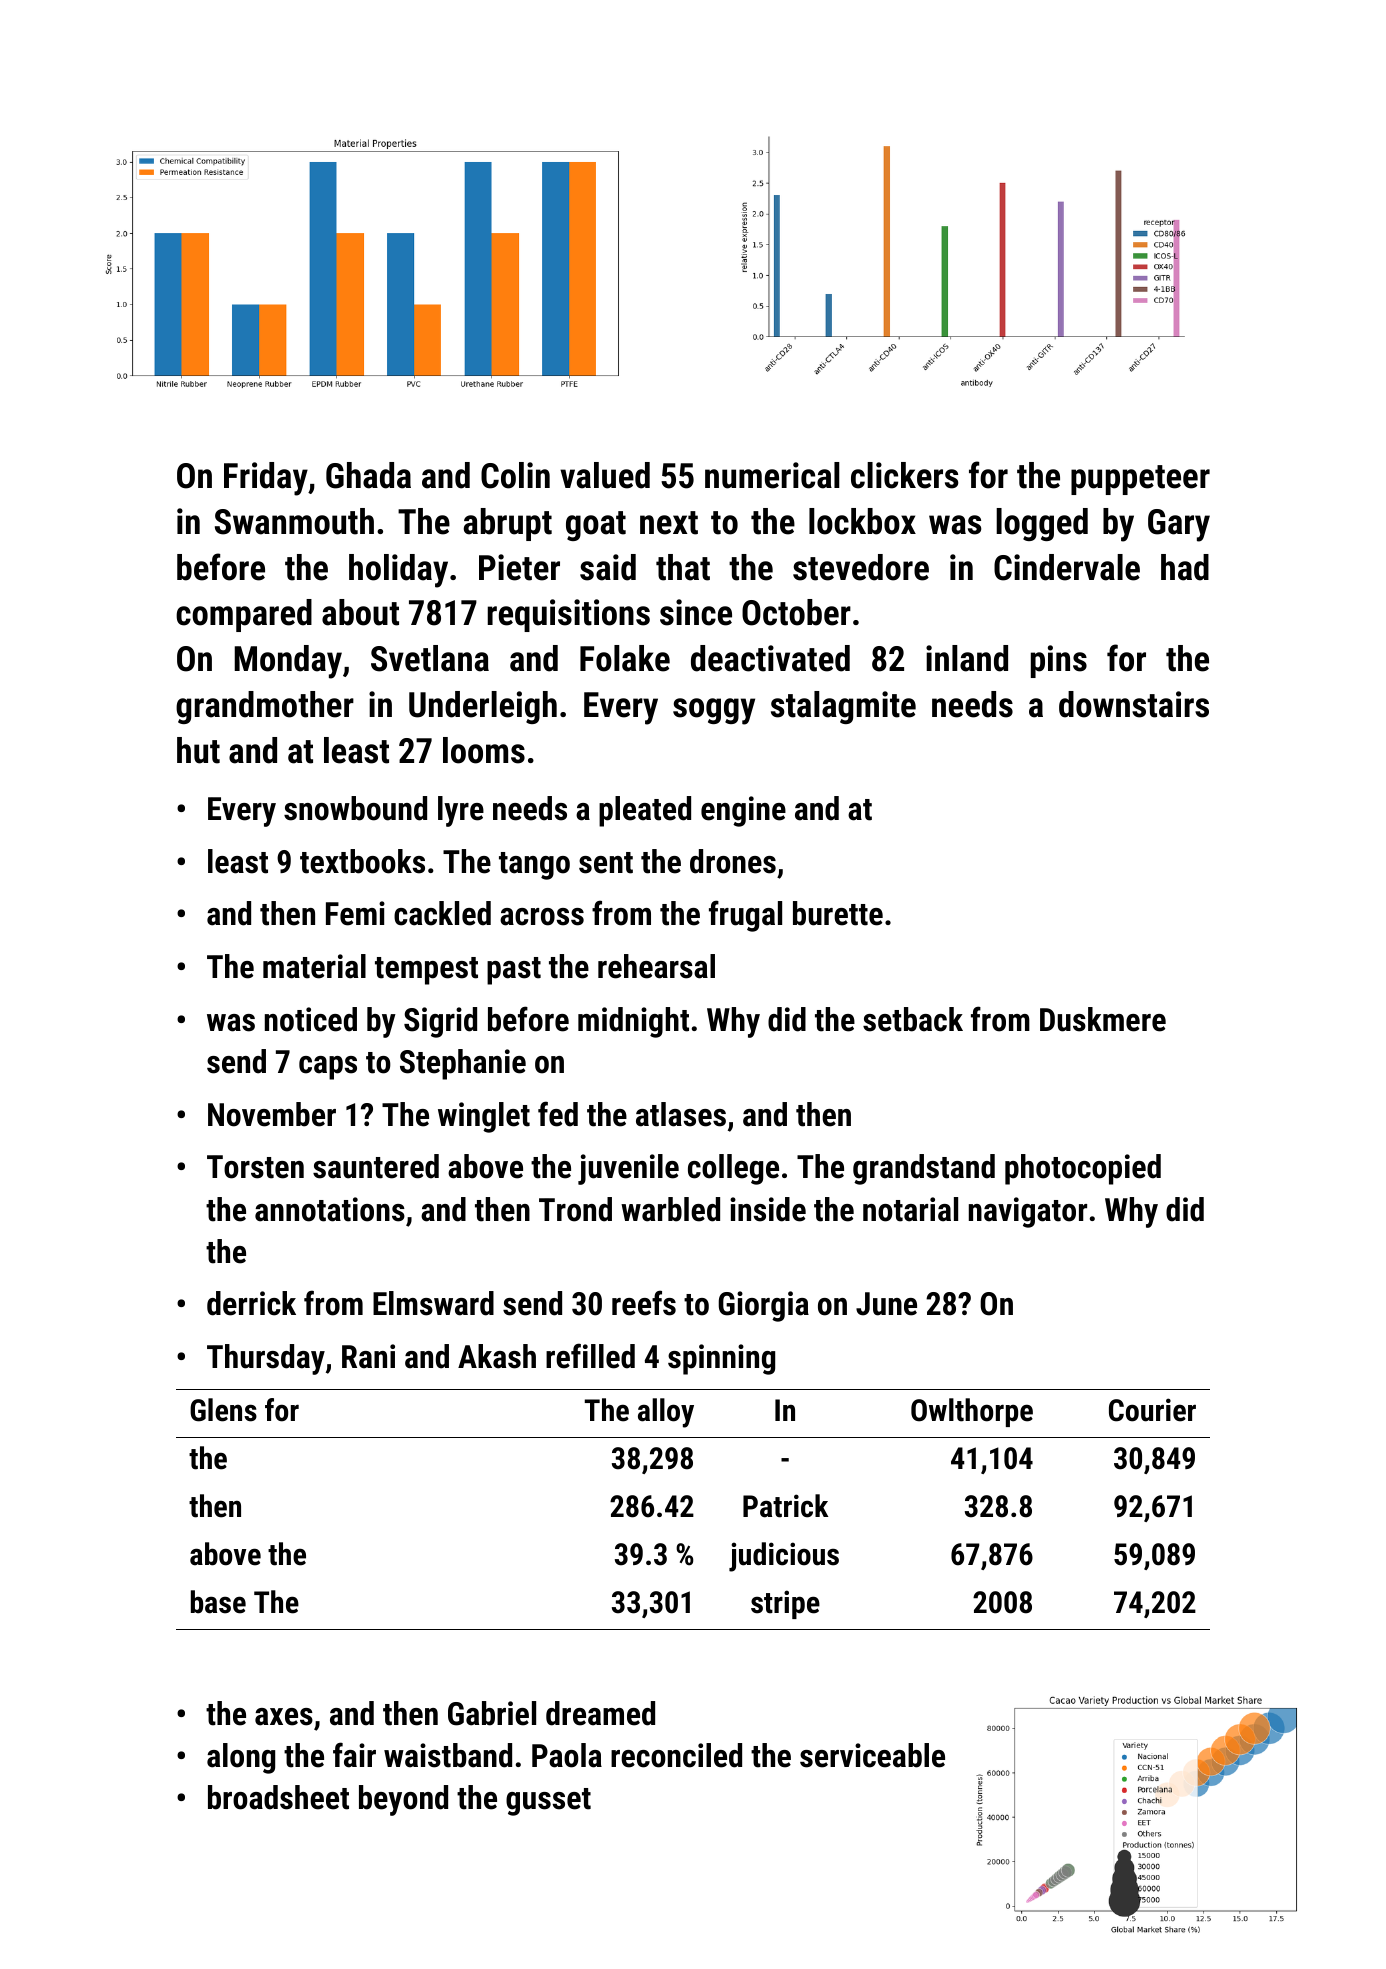 The height and width of the image is (1969, 1386). Describe the element at coordinates (278, 1797) in the image. I see `broadsheet` at that location.
